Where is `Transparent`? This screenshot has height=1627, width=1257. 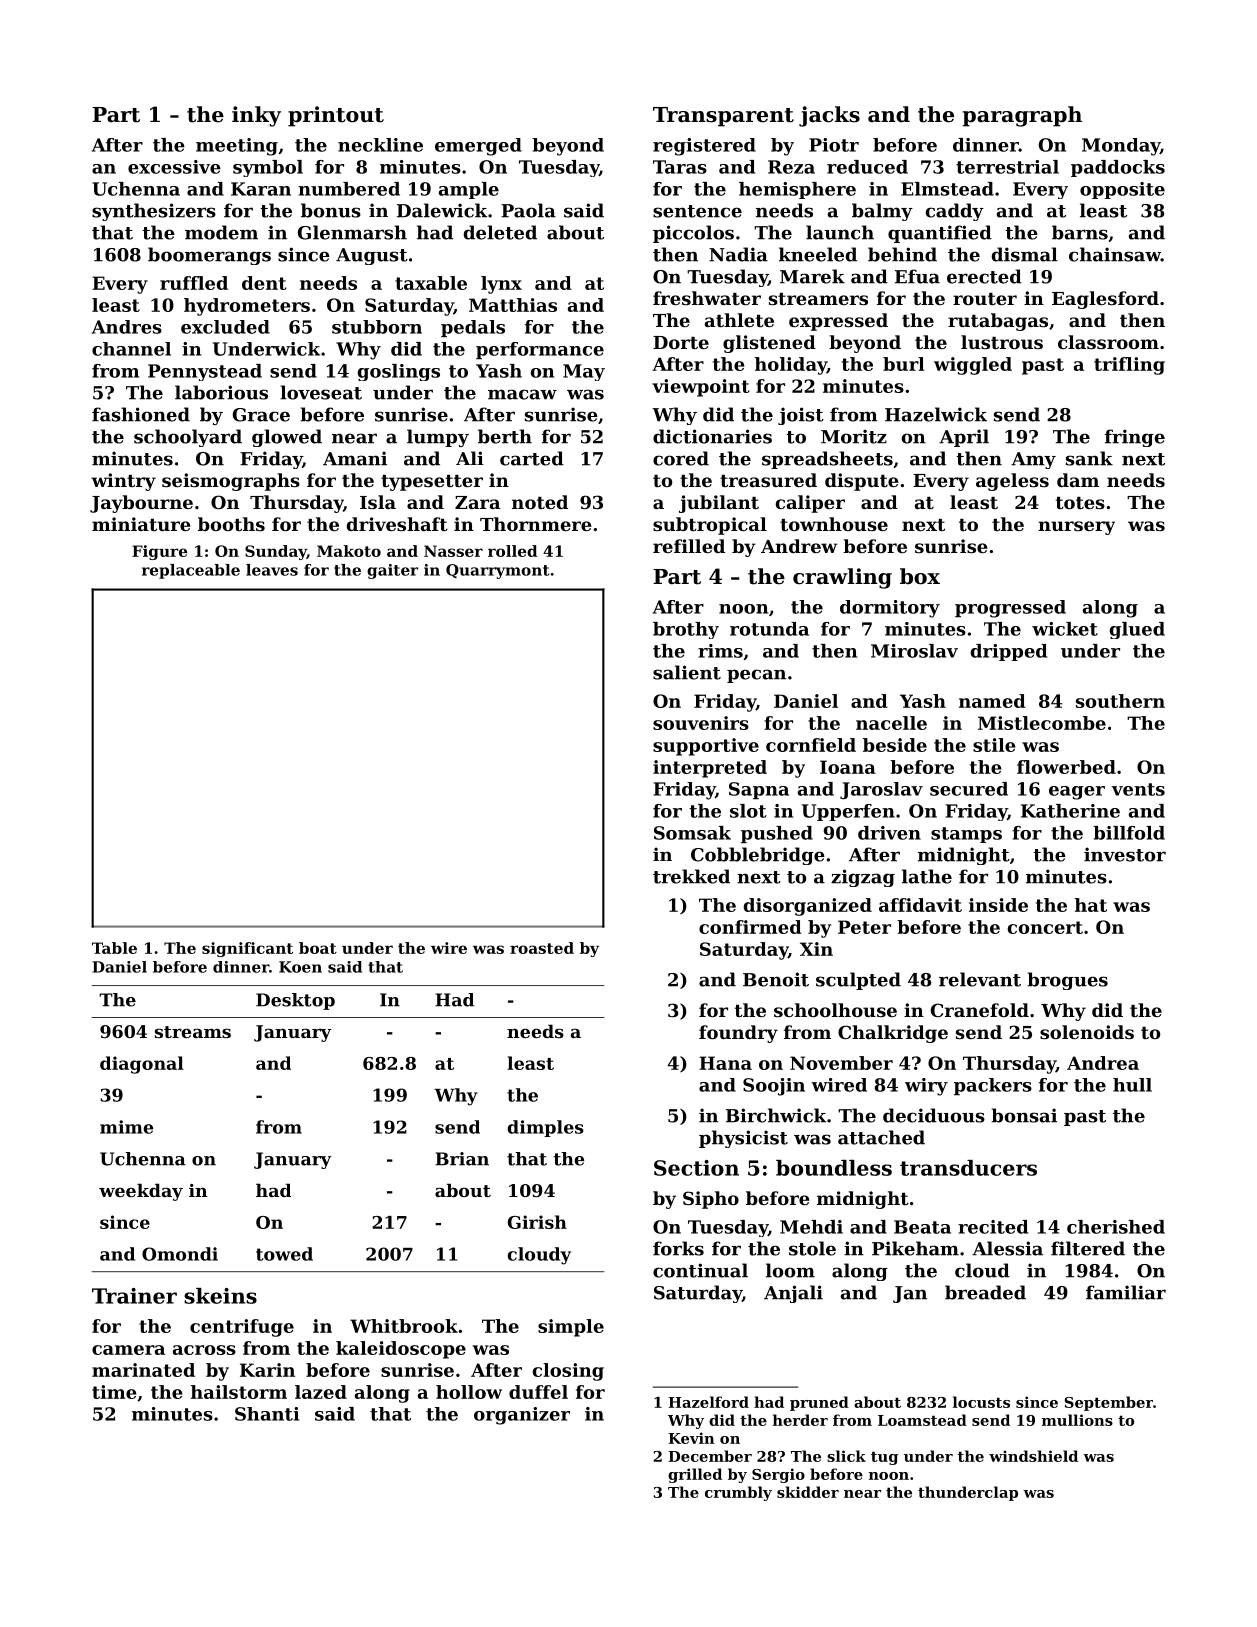 Transparent is located at coordinates (723, 117).
